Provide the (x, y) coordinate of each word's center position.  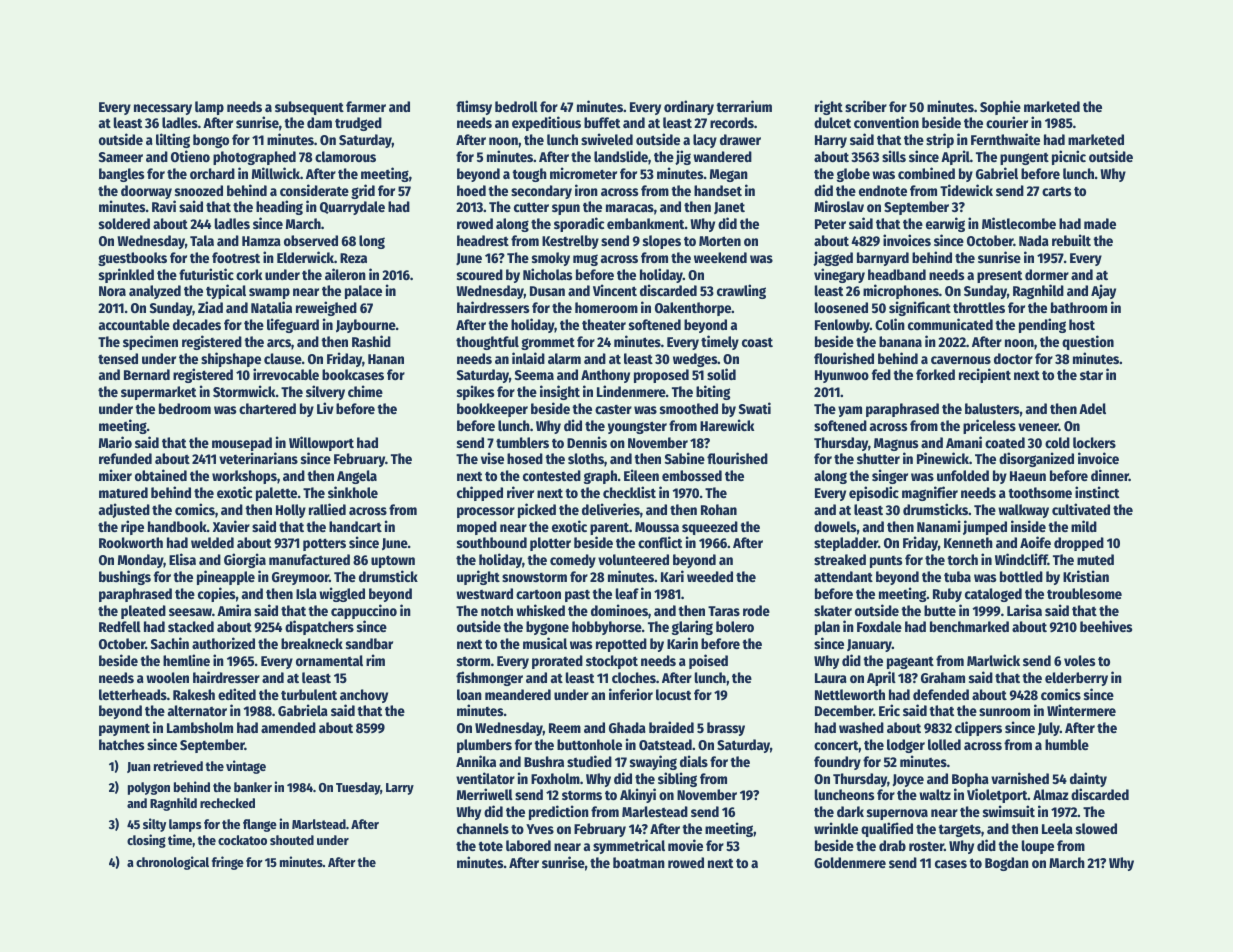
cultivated (1081, 509)
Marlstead (319, 824)
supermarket (158, 393)
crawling (741, 291)
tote (490, 846)
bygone (547, 628)
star (1091, 375)
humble (1067, 744)
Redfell (120, 626)
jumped (985, 527)
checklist (629, 492)
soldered (124, 223)
